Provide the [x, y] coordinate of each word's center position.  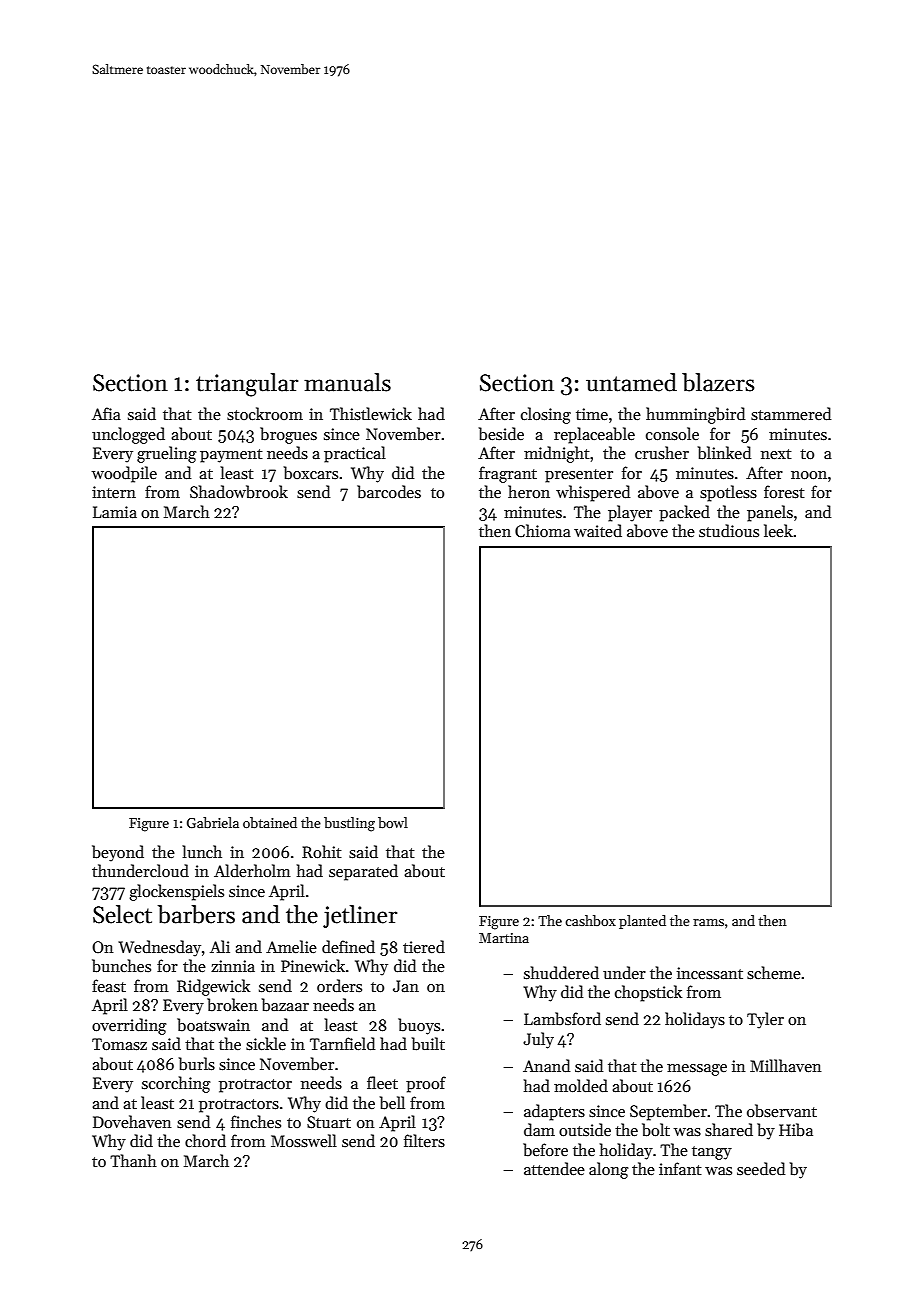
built [428, 1044]
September [668, 1112]
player [630, 513]
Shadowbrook [239, 492]
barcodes [389, 491]
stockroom [265, 414]
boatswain [213, 1025]
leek [778, 530]
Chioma [543, 530]
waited [598, 530]
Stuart [329, 1122]
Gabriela [213, 822]
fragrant [508, 474]
